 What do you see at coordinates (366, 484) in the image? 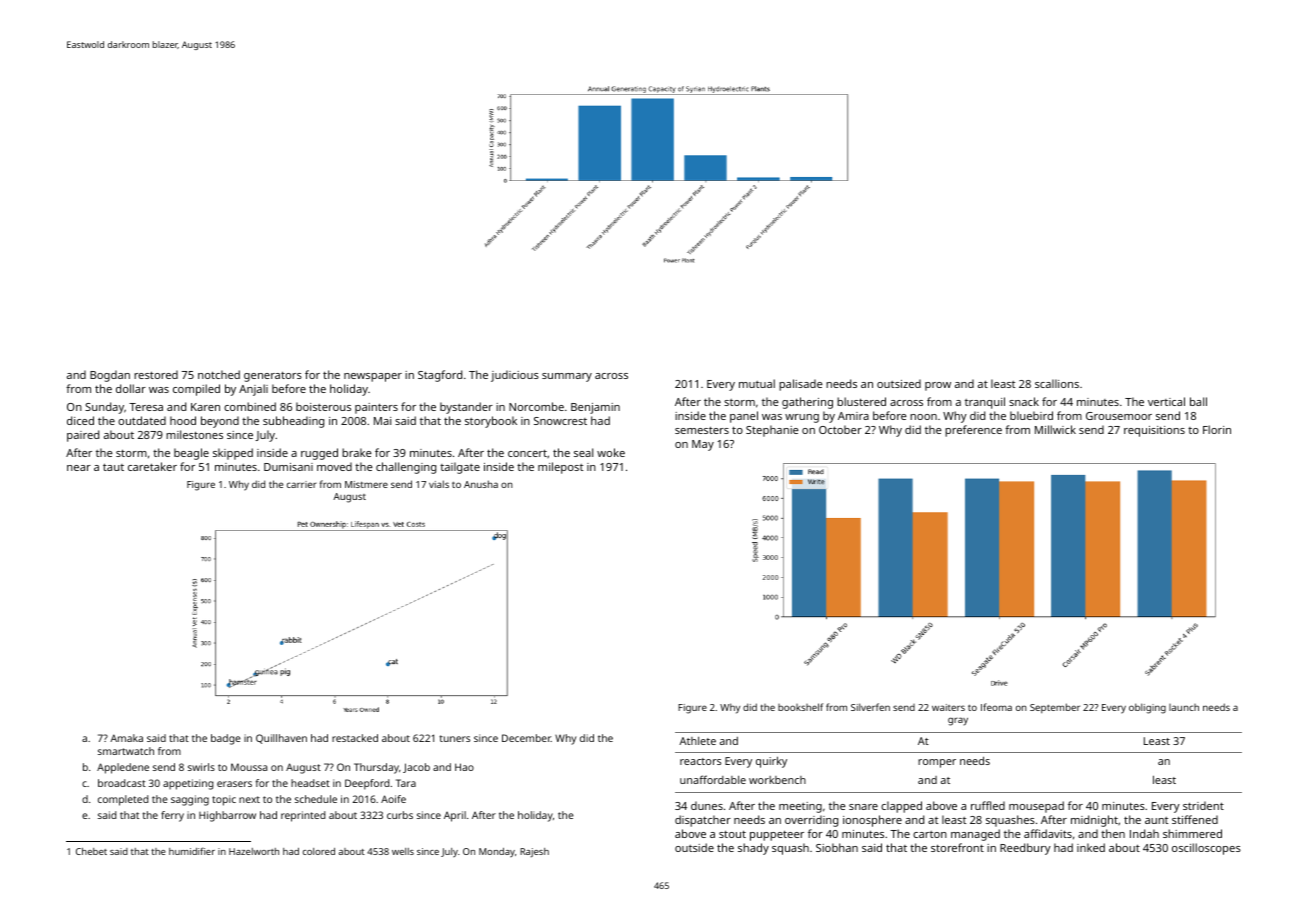
I see `Mistmere` at bounding box center [366, 484].
